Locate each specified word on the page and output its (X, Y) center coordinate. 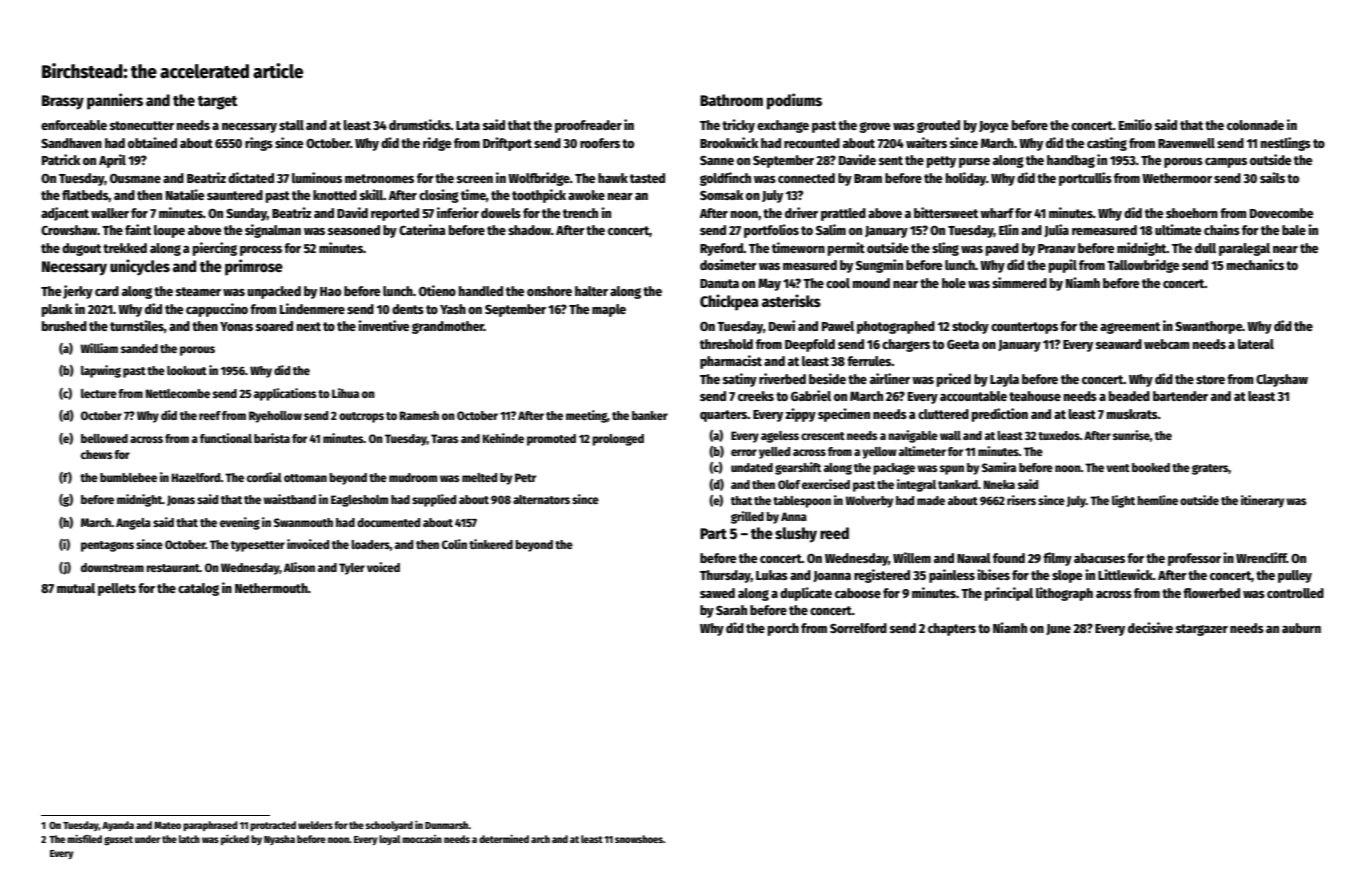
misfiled (84, 838)
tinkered (491, 544)
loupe (169, 231)
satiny (740, 380)
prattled (843, 214)
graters (1210, 469)
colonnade (1255, 125)
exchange (783, 126)
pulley (1295, 576)
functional (226, 438)
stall (291, 125)
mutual (76, 588)
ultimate (1178, 229)
